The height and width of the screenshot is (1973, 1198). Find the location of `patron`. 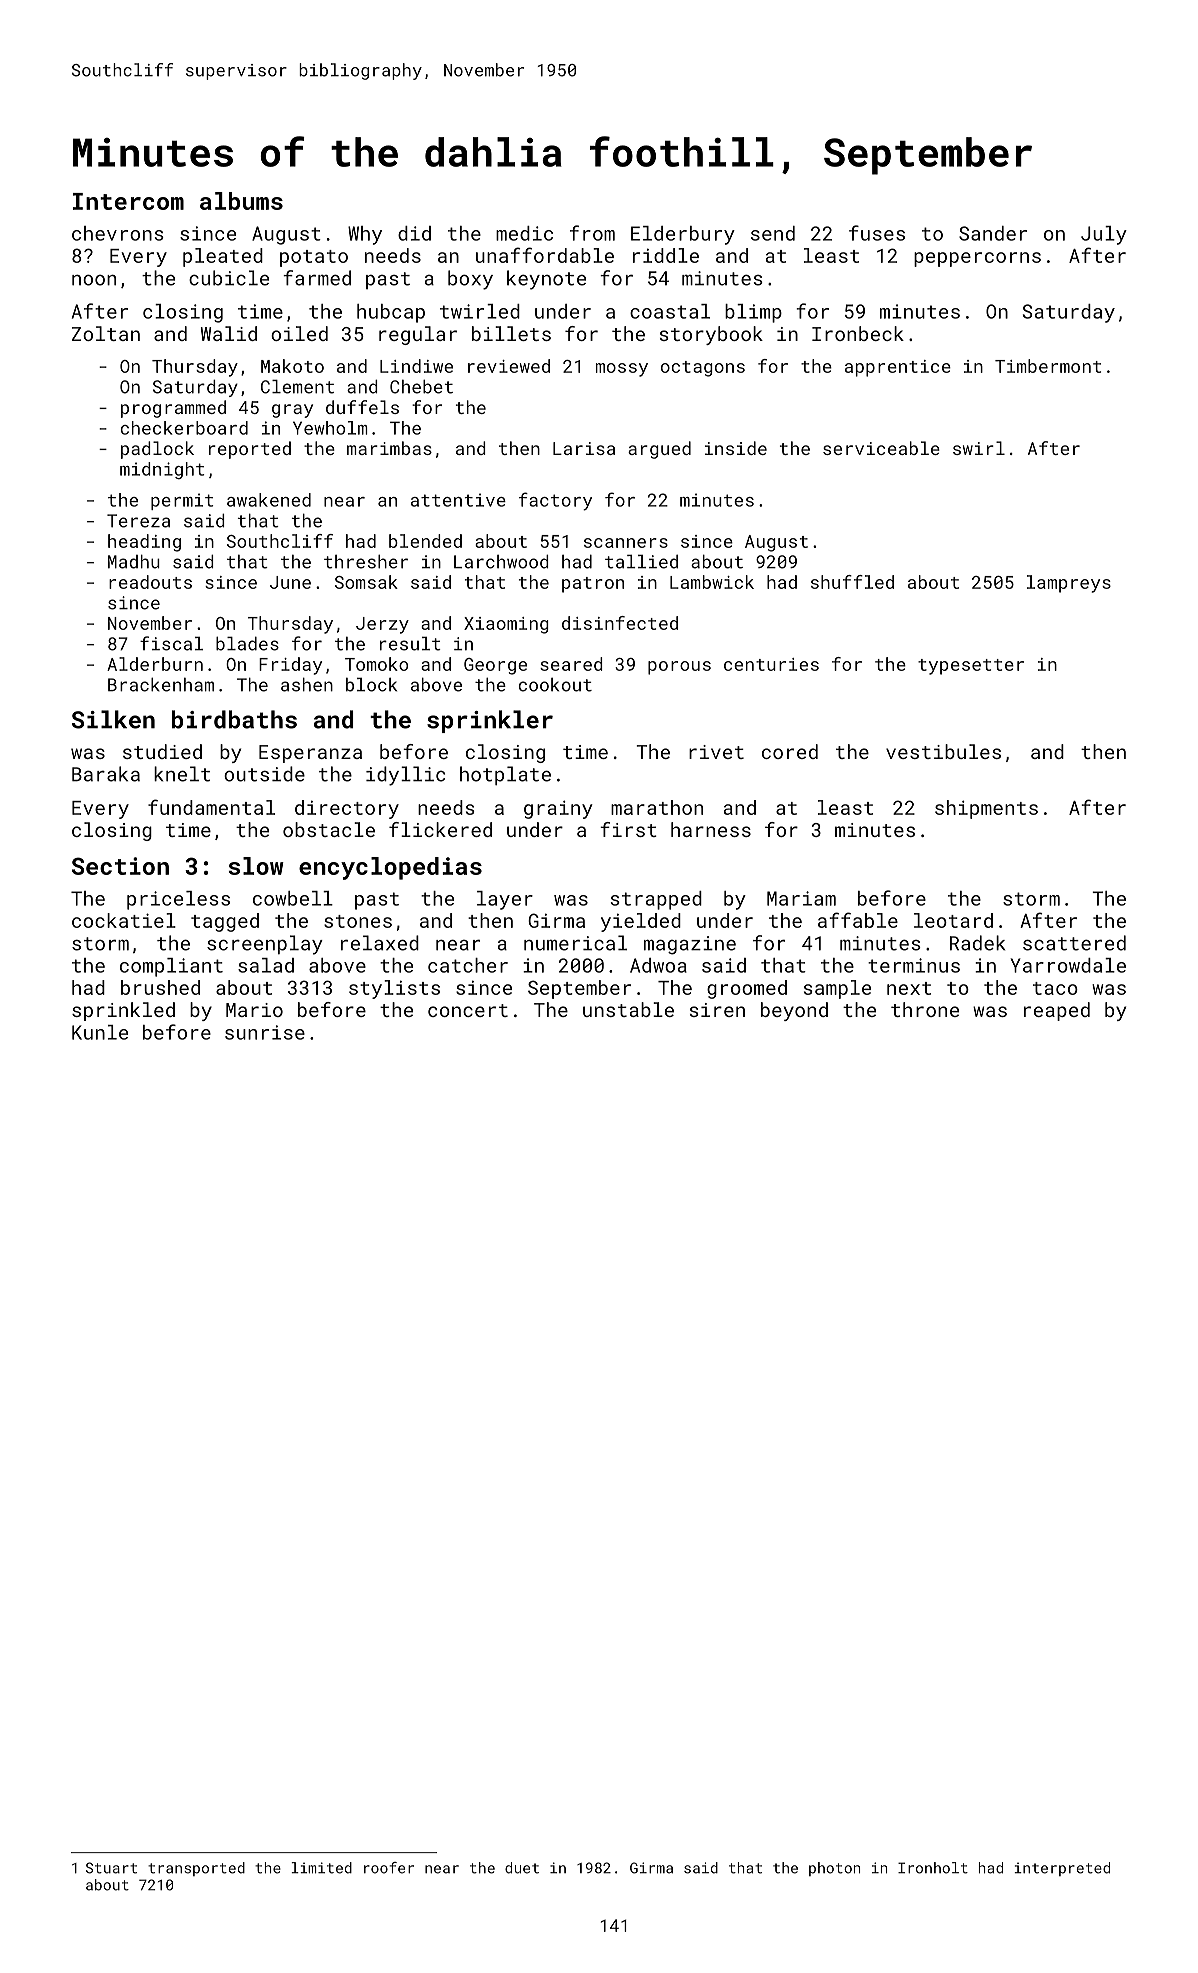

patron is located at coordinates (593, 585).
